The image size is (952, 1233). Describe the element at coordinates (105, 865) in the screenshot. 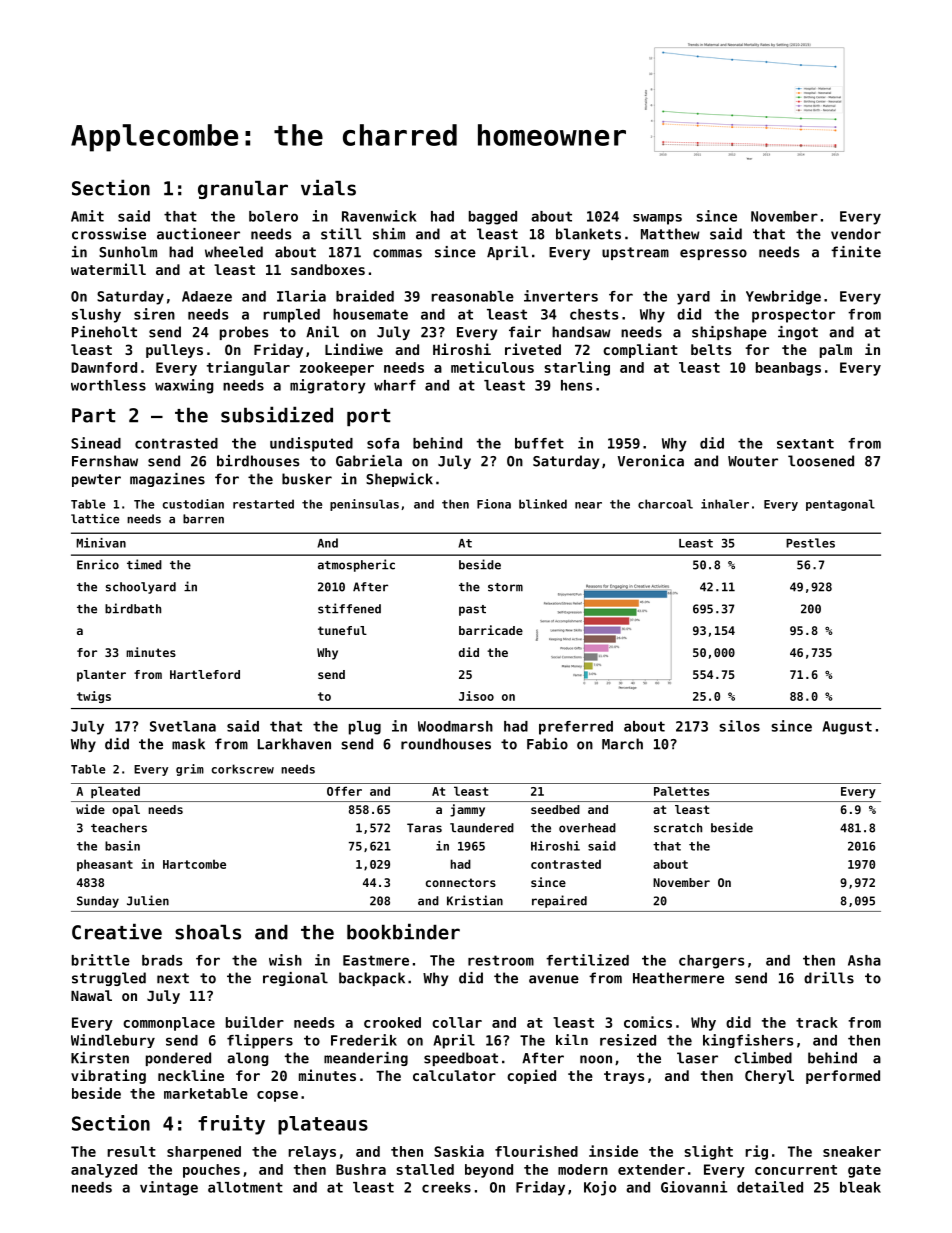

I see `pheasant` at that location.
